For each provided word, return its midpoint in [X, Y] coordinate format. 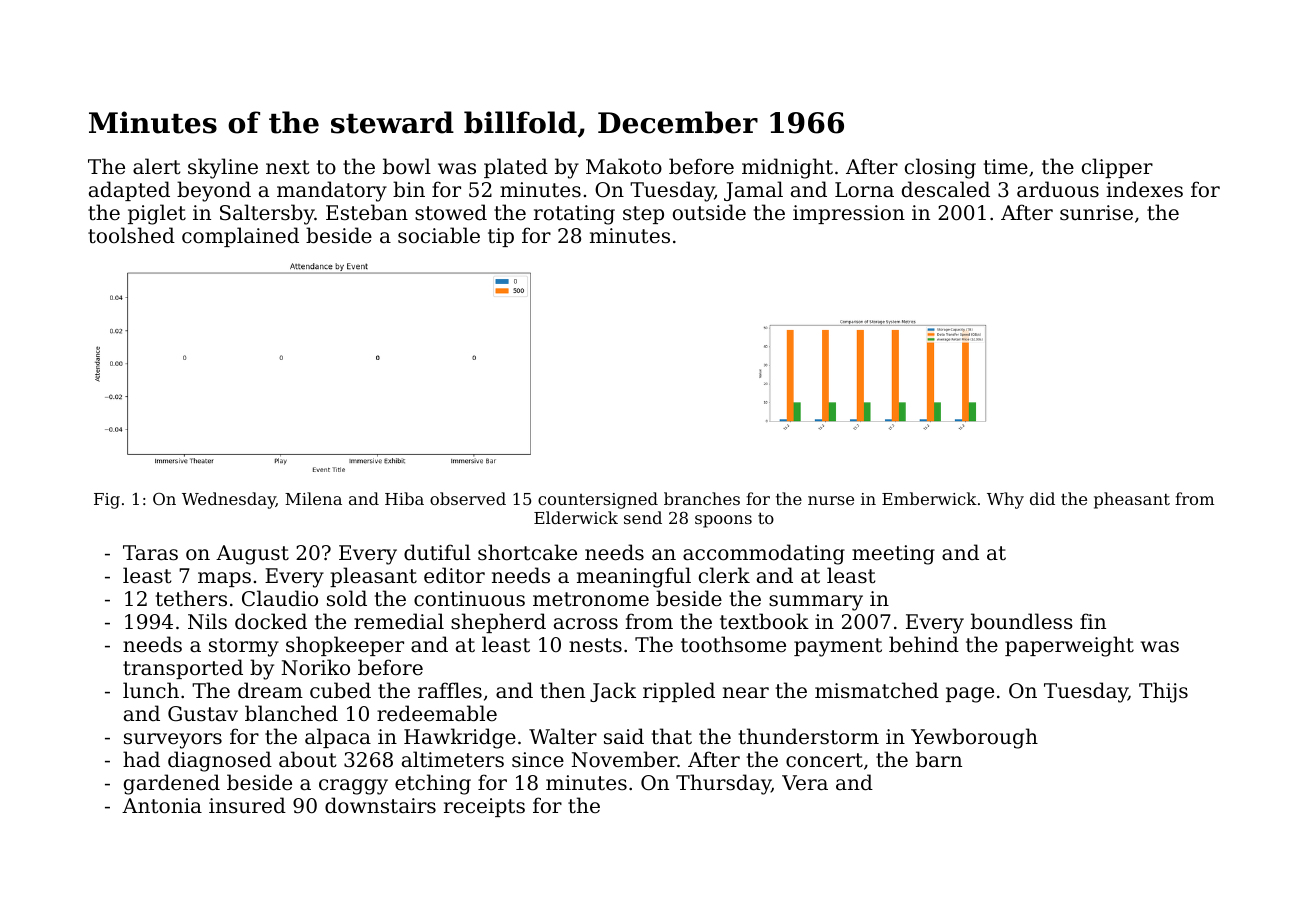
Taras [150, 553]
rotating [574, 215]
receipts [484, 807]
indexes [1144, 189]
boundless [1022, 621]
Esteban [367, 212]
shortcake [527, 552]
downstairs [380, 805]
